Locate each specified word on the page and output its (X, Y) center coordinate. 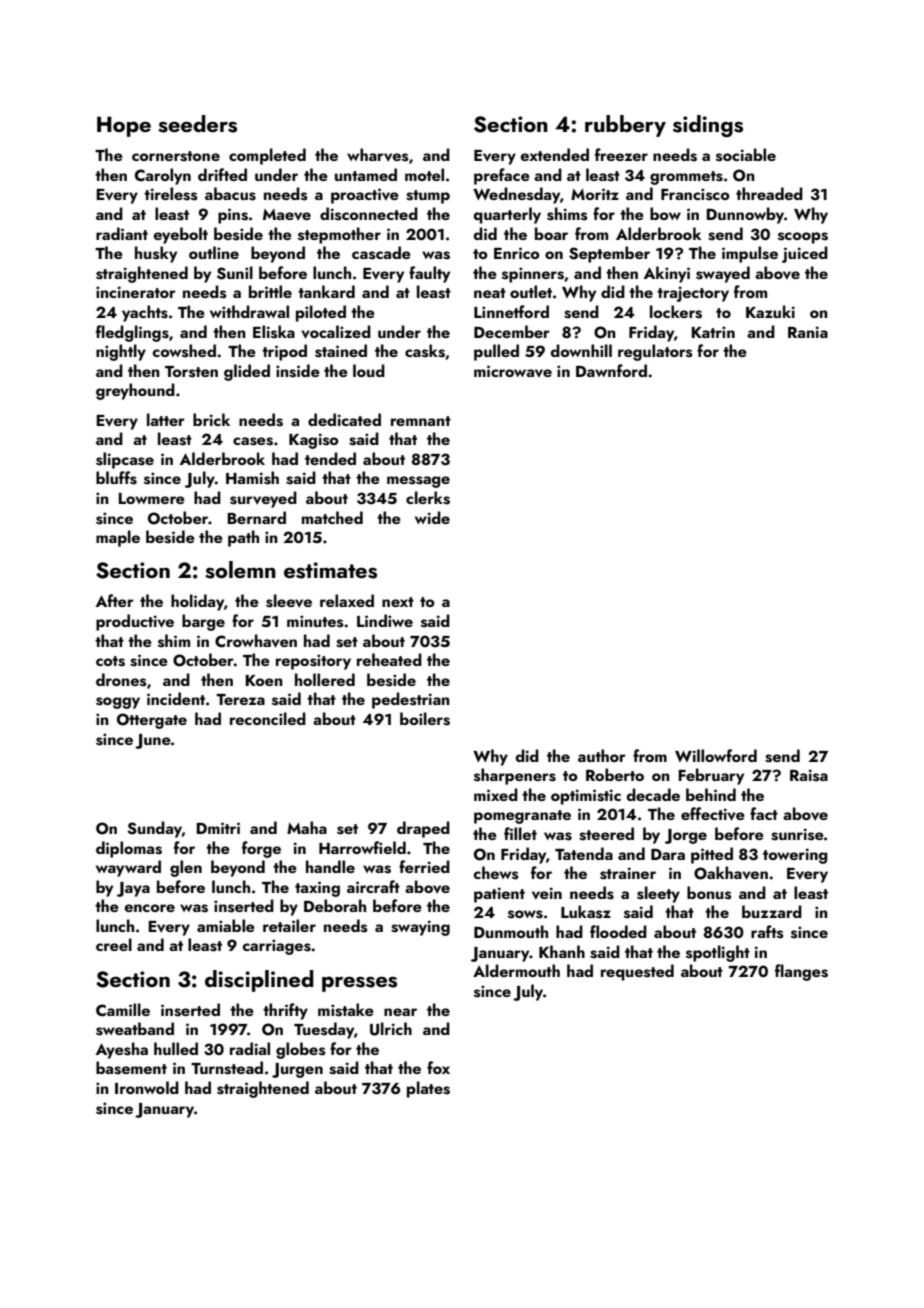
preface (502, 176)
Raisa (809, 775)
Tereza (240, 699)
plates (428, 1089)
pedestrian (411, 700)
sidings (708, 126)
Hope (124, 126)
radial (250, 1048)
